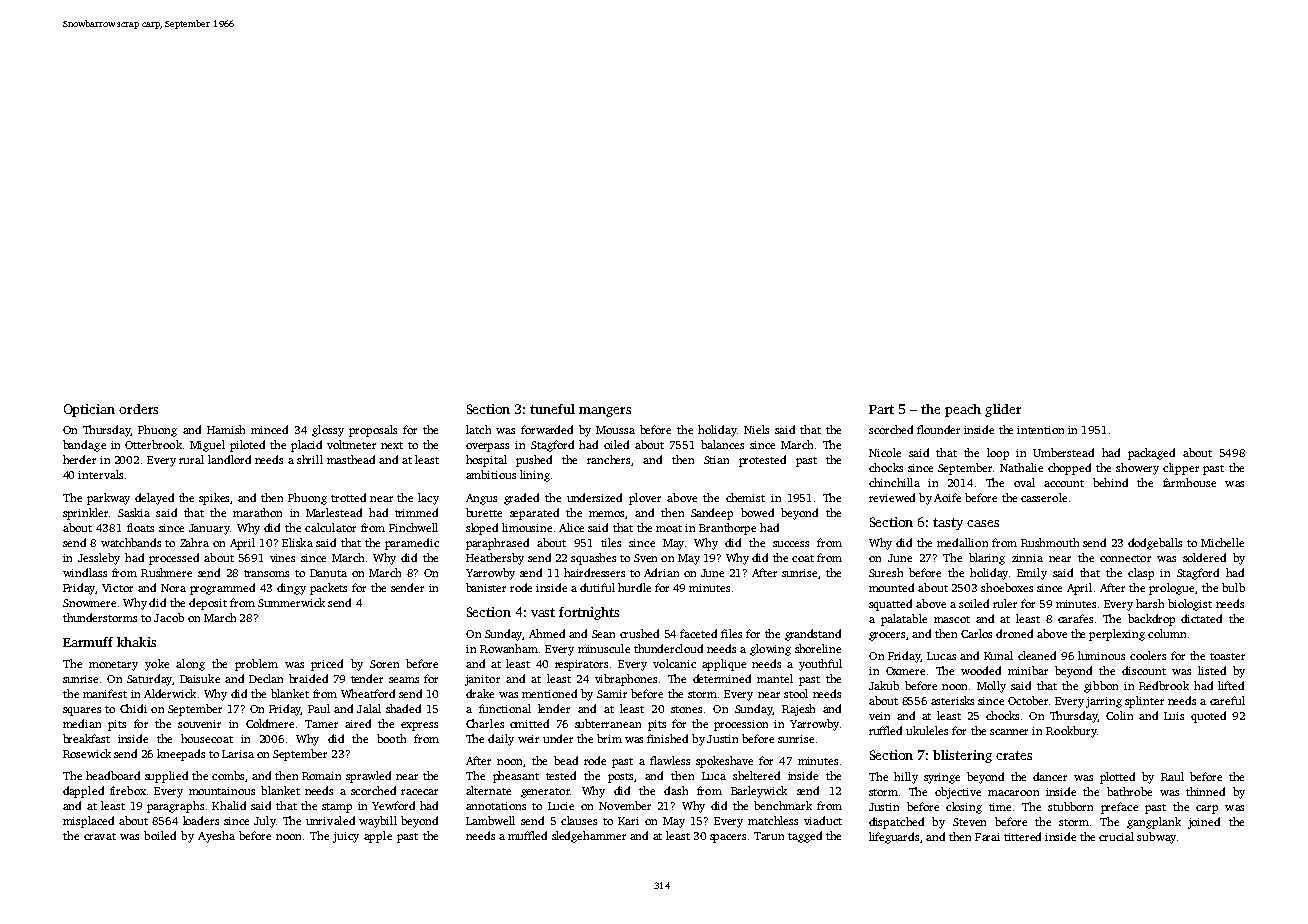  Describe the element at coordinates (391, 738) in the screenshot. I see `booth` at that location.
